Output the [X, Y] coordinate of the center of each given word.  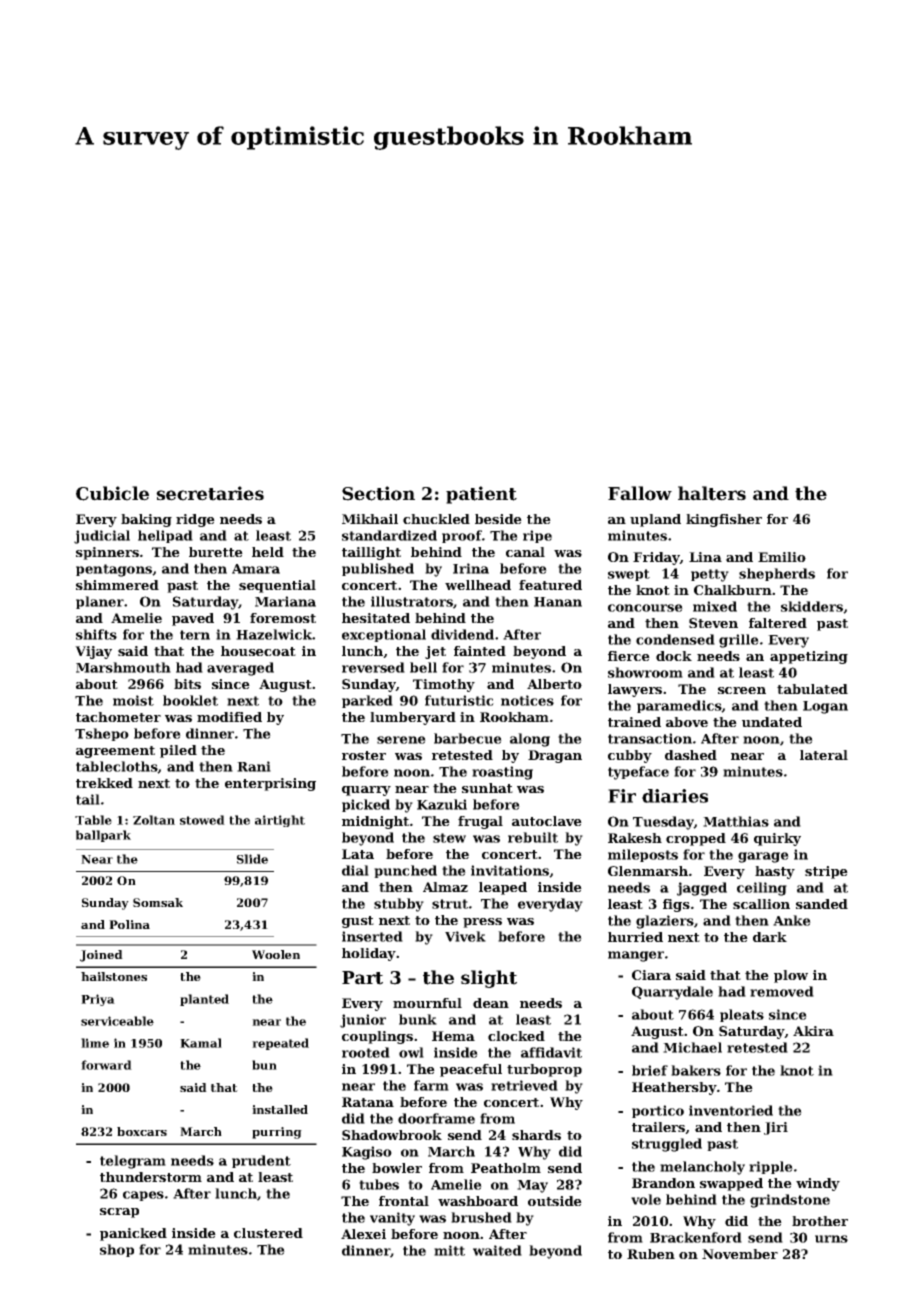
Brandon [663, 1183]
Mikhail [370, 519]
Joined [101, 956]
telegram [133, 1162]
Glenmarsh [648, 871]
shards [536, 1135]
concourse [645, 608]
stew [449, 838]
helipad [165, 536]
